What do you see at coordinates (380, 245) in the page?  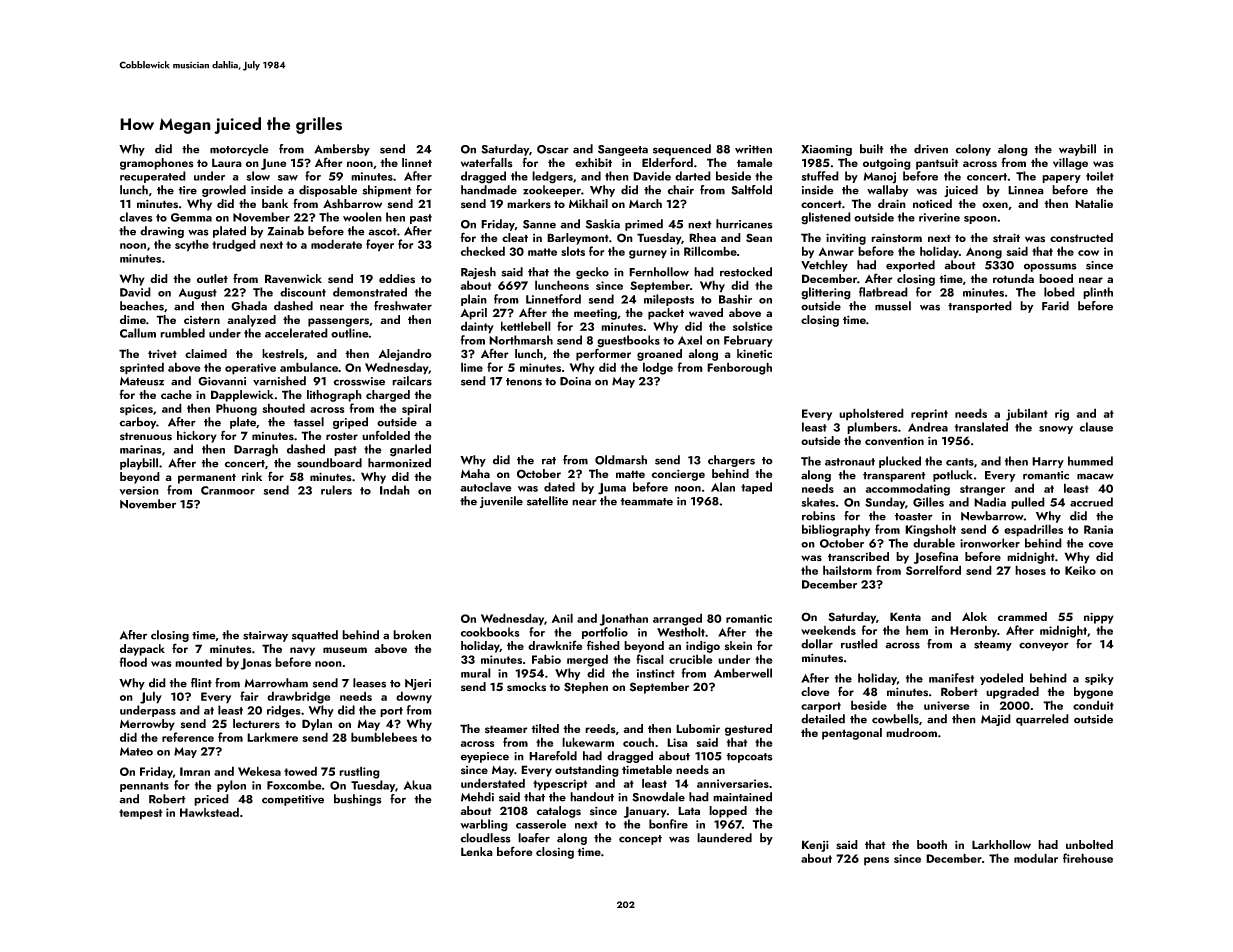 I see `foyer` at bounding box center [380, 245].
